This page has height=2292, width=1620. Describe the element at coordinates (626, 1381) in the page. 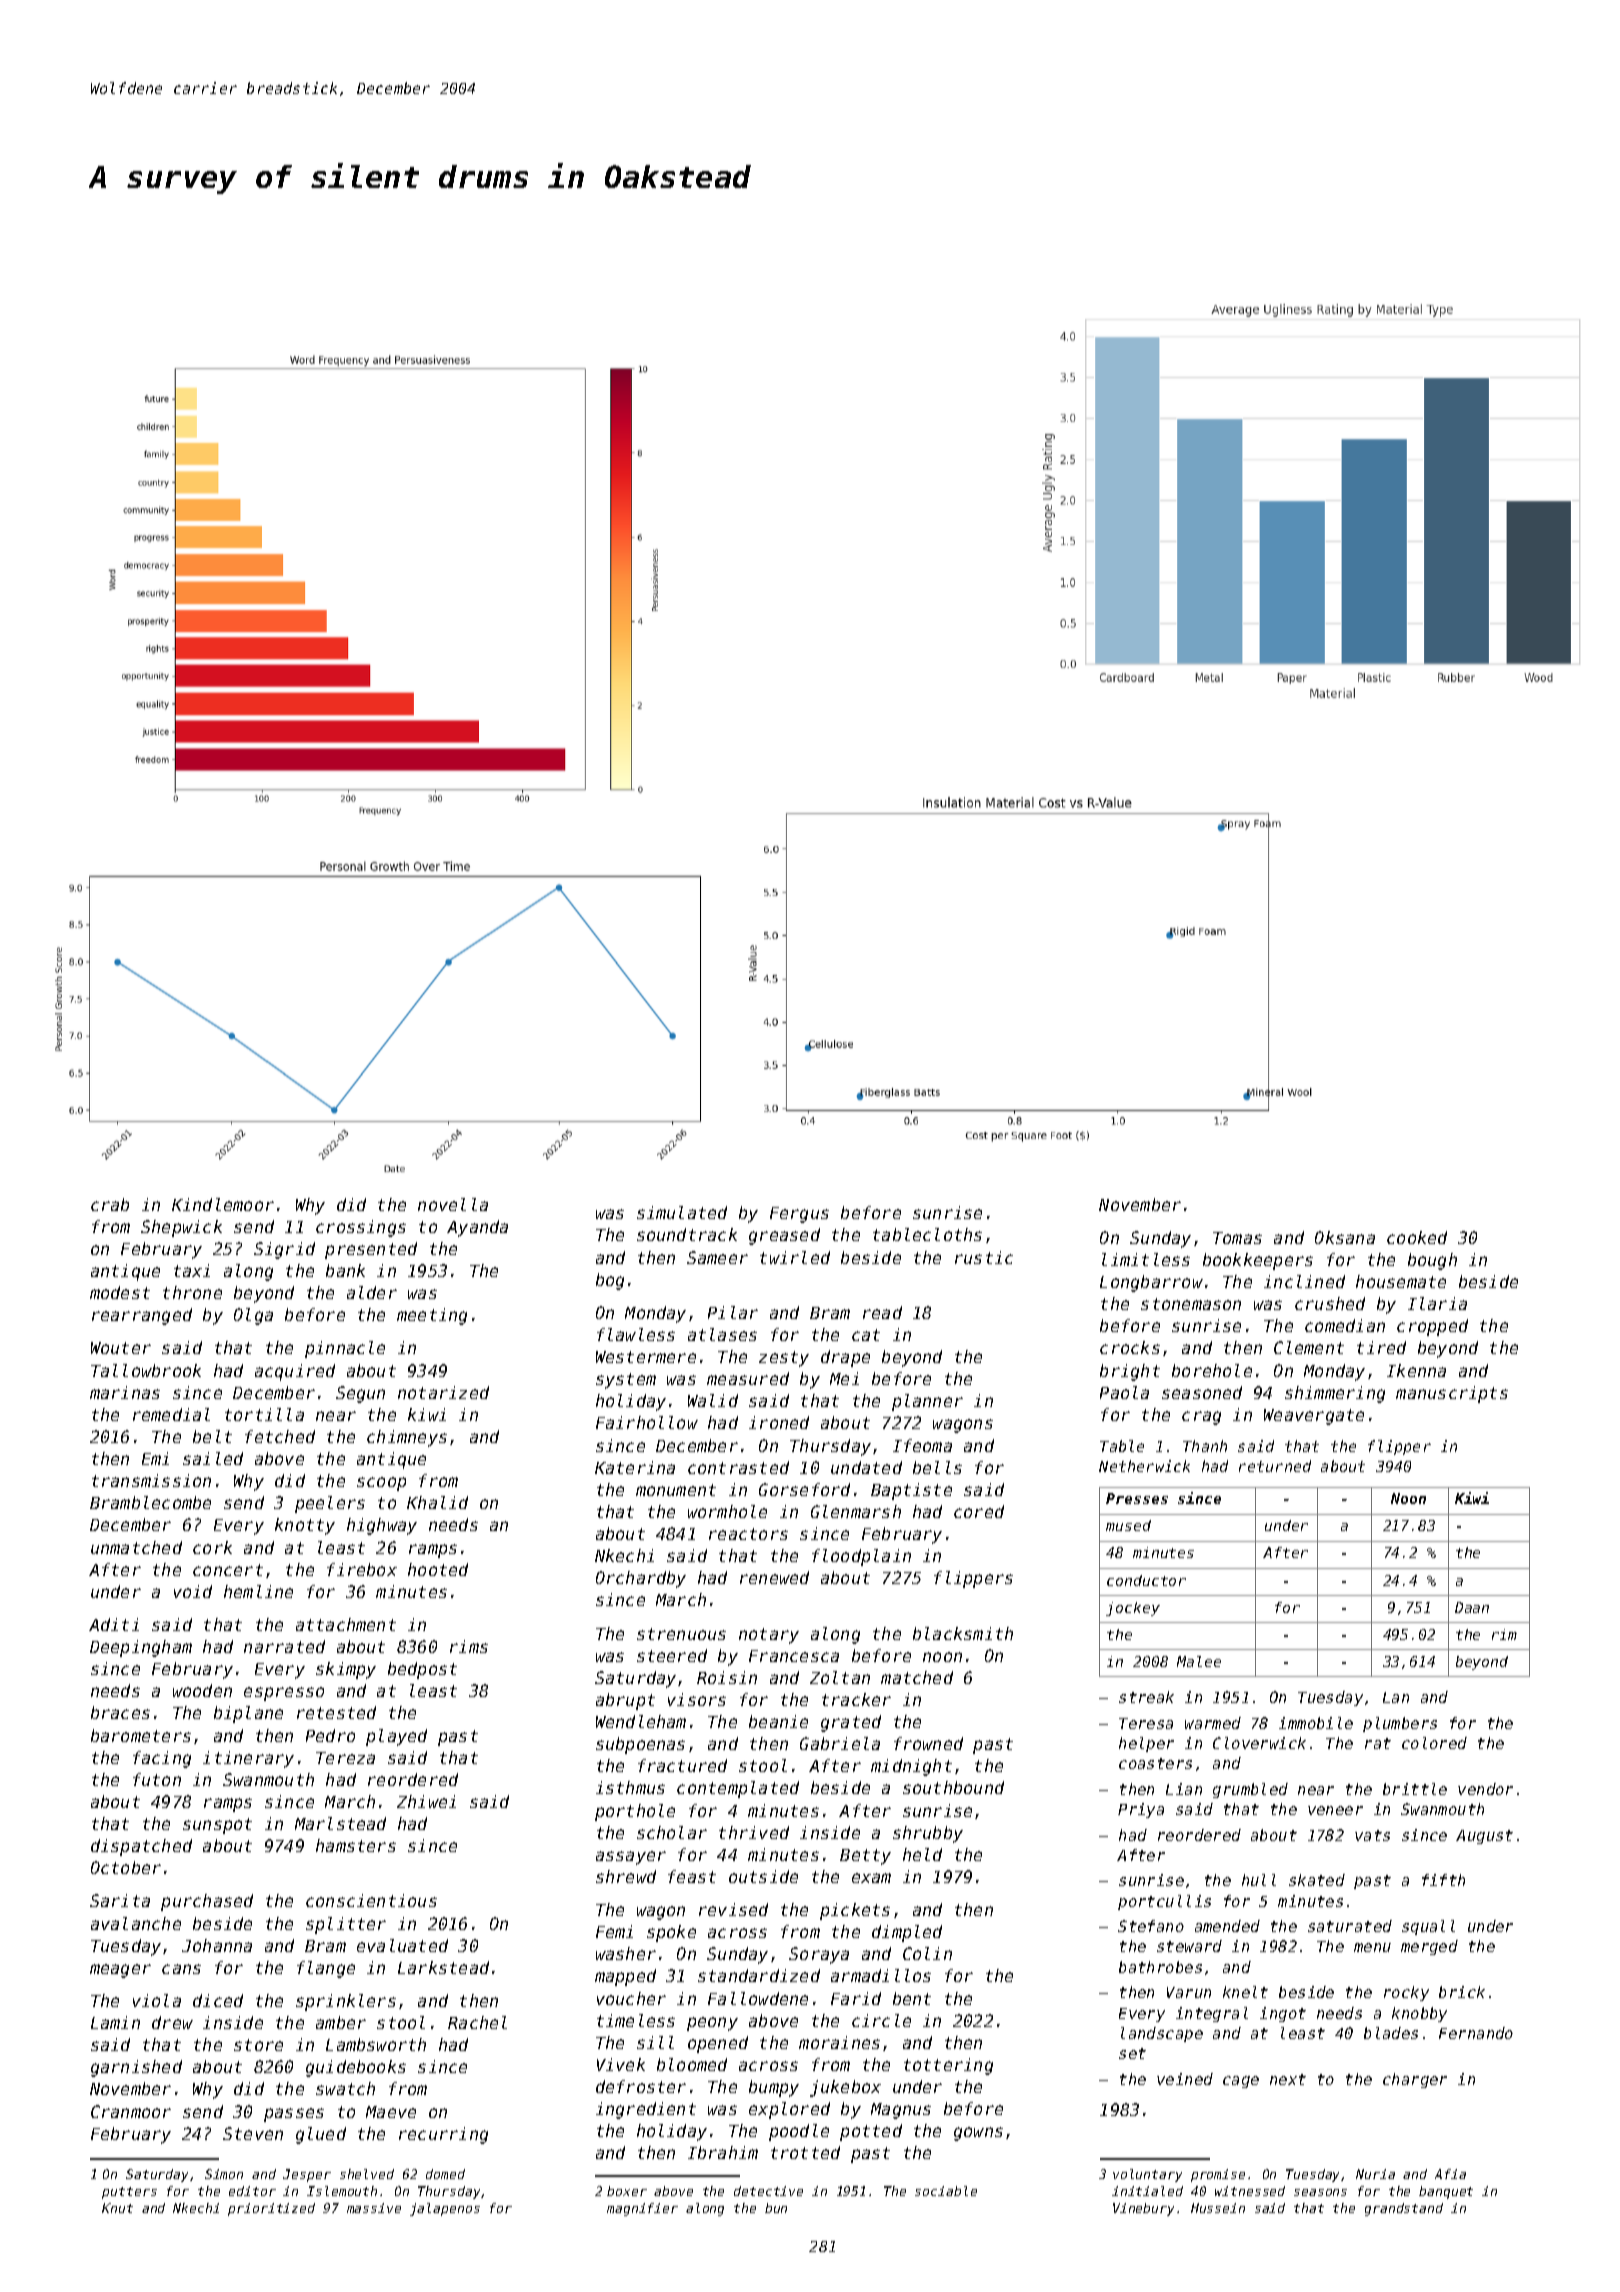

I see `system` at that location.
